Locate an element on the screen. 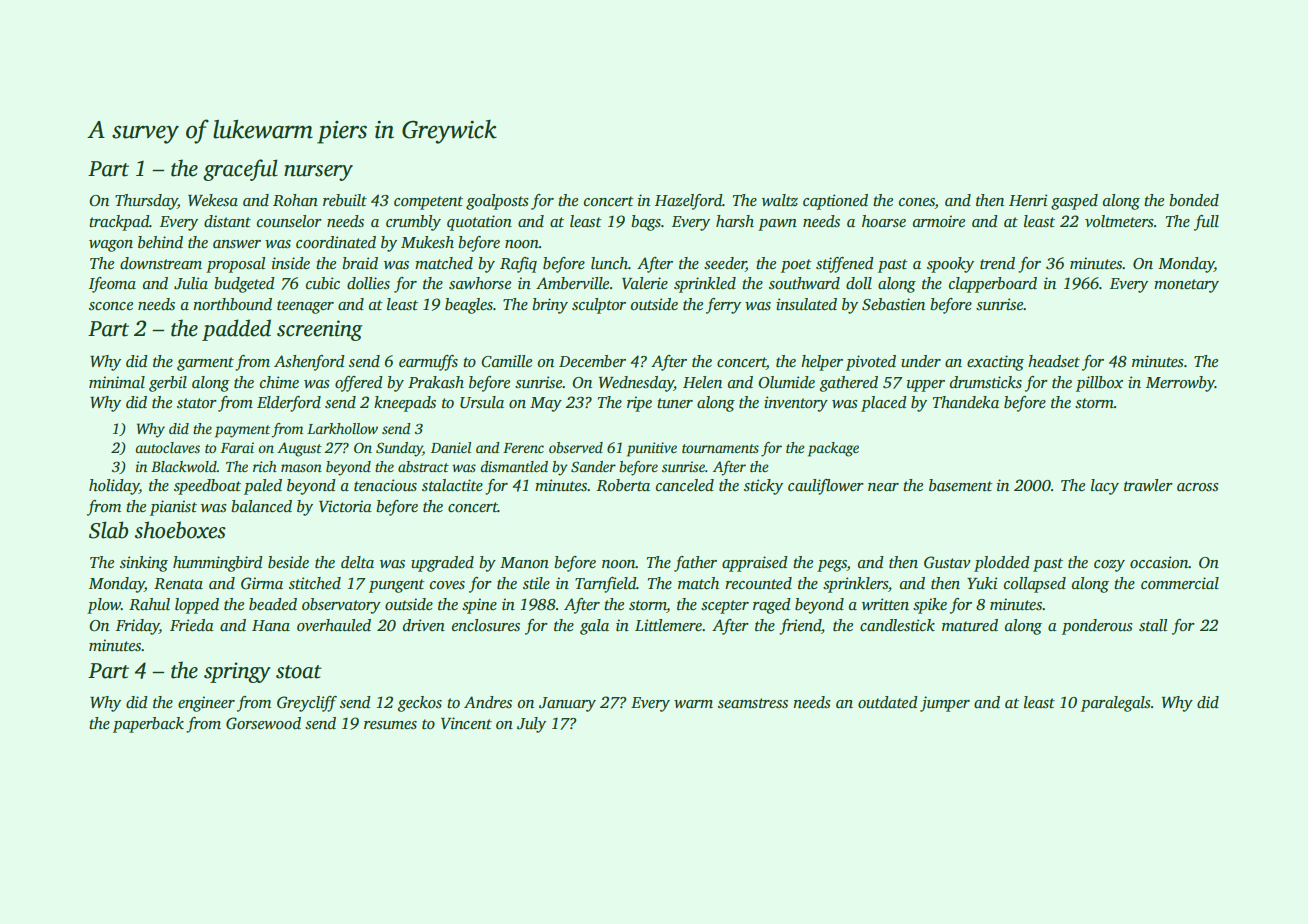 The width and height of the screenshot is (1308, 924). Victoria is located at coordinates (345, 506).
